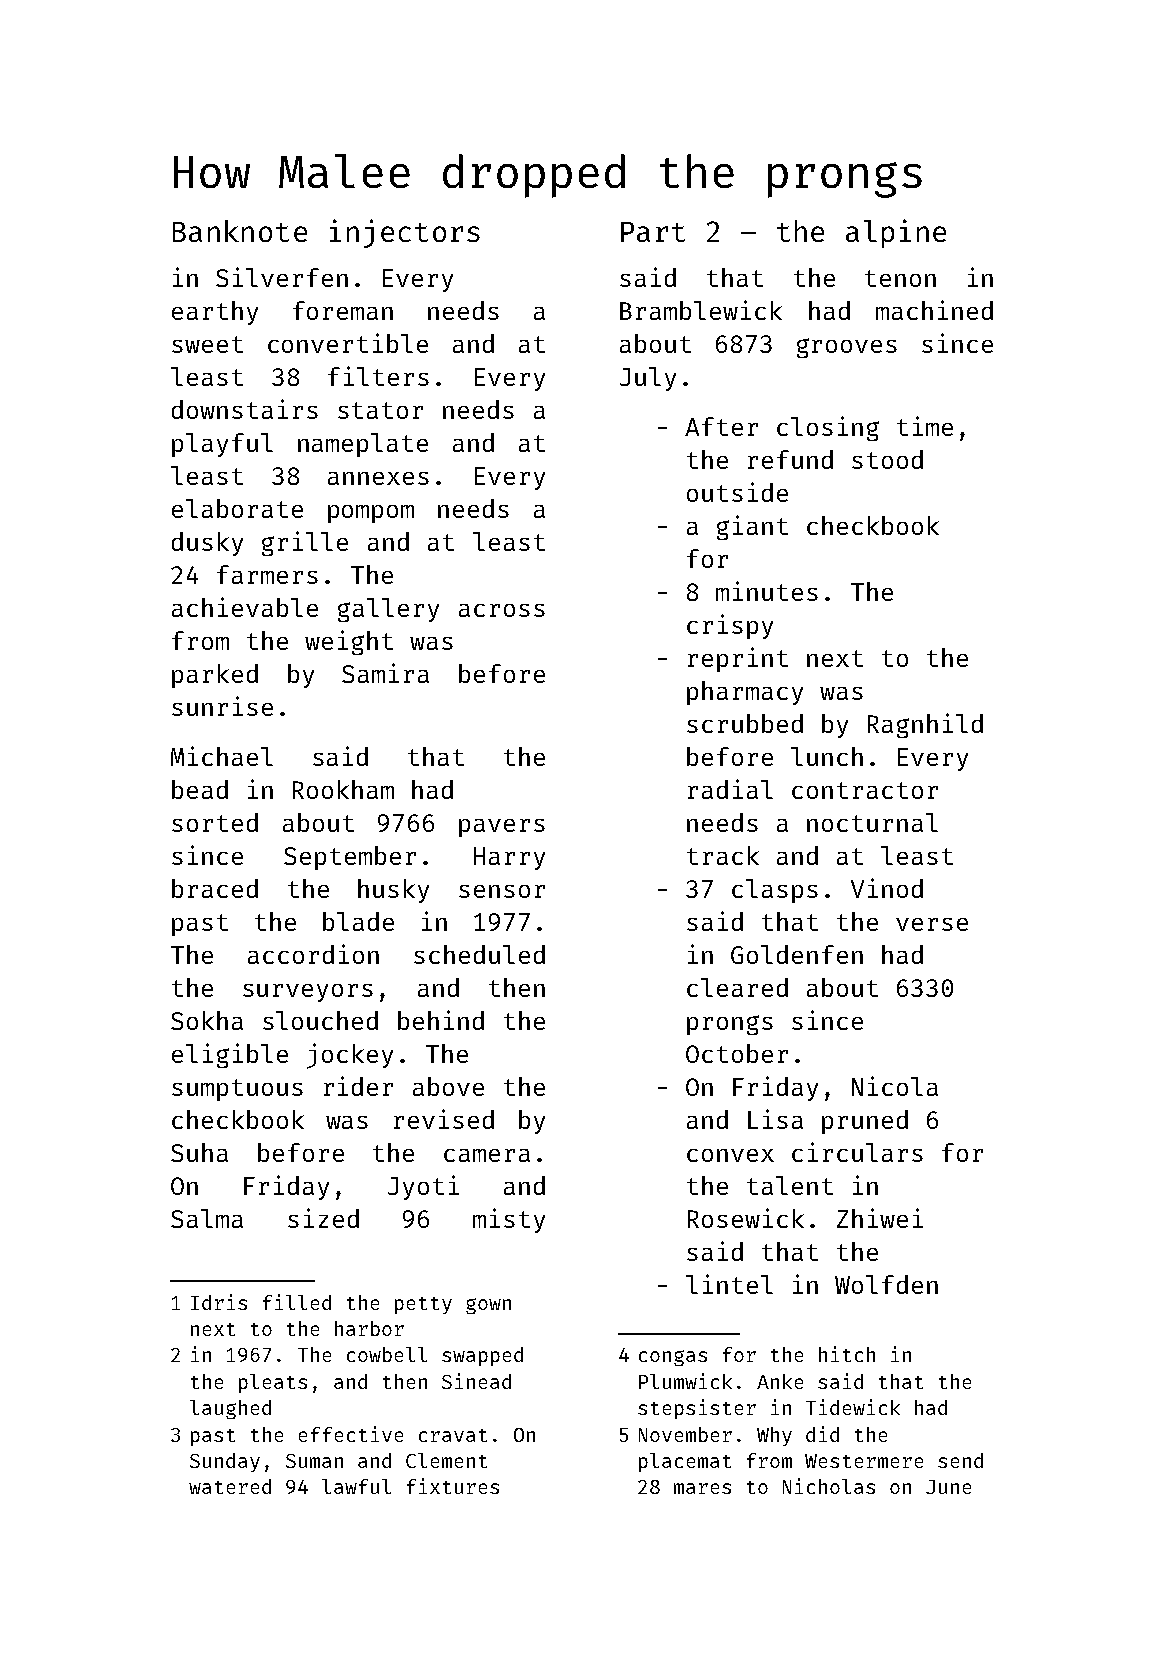 The height and width of the document is (1654, 1165). What do you see at coordinates (925, 725) in the document?
I see `Ragnhild` at bounding box center [925, 725].
